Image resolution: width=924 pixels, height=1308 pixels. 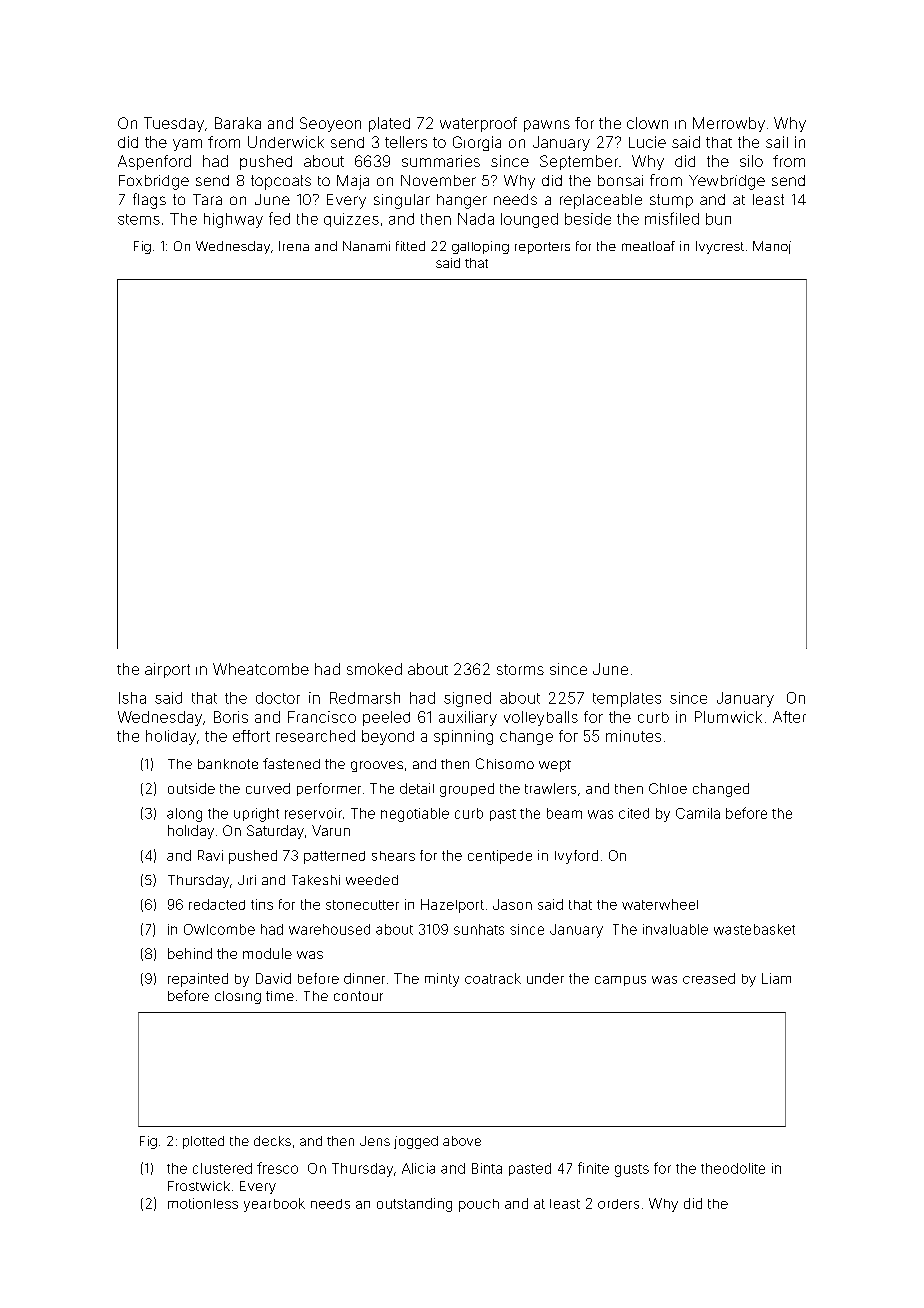 I want to click on pouch, so click(x=479, y=1205).
